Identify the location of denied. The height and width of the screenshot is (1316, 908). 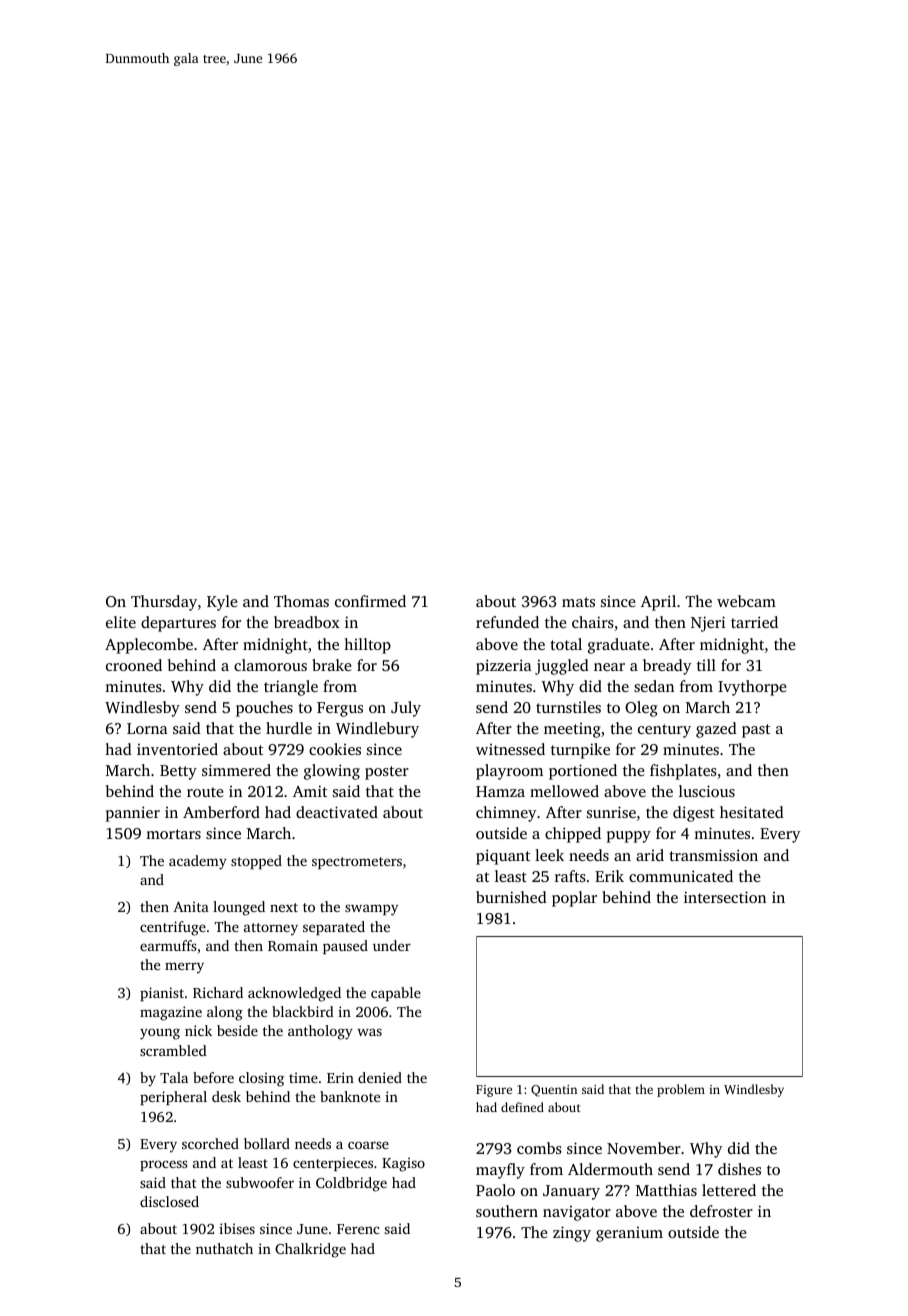
(380, 1077).
